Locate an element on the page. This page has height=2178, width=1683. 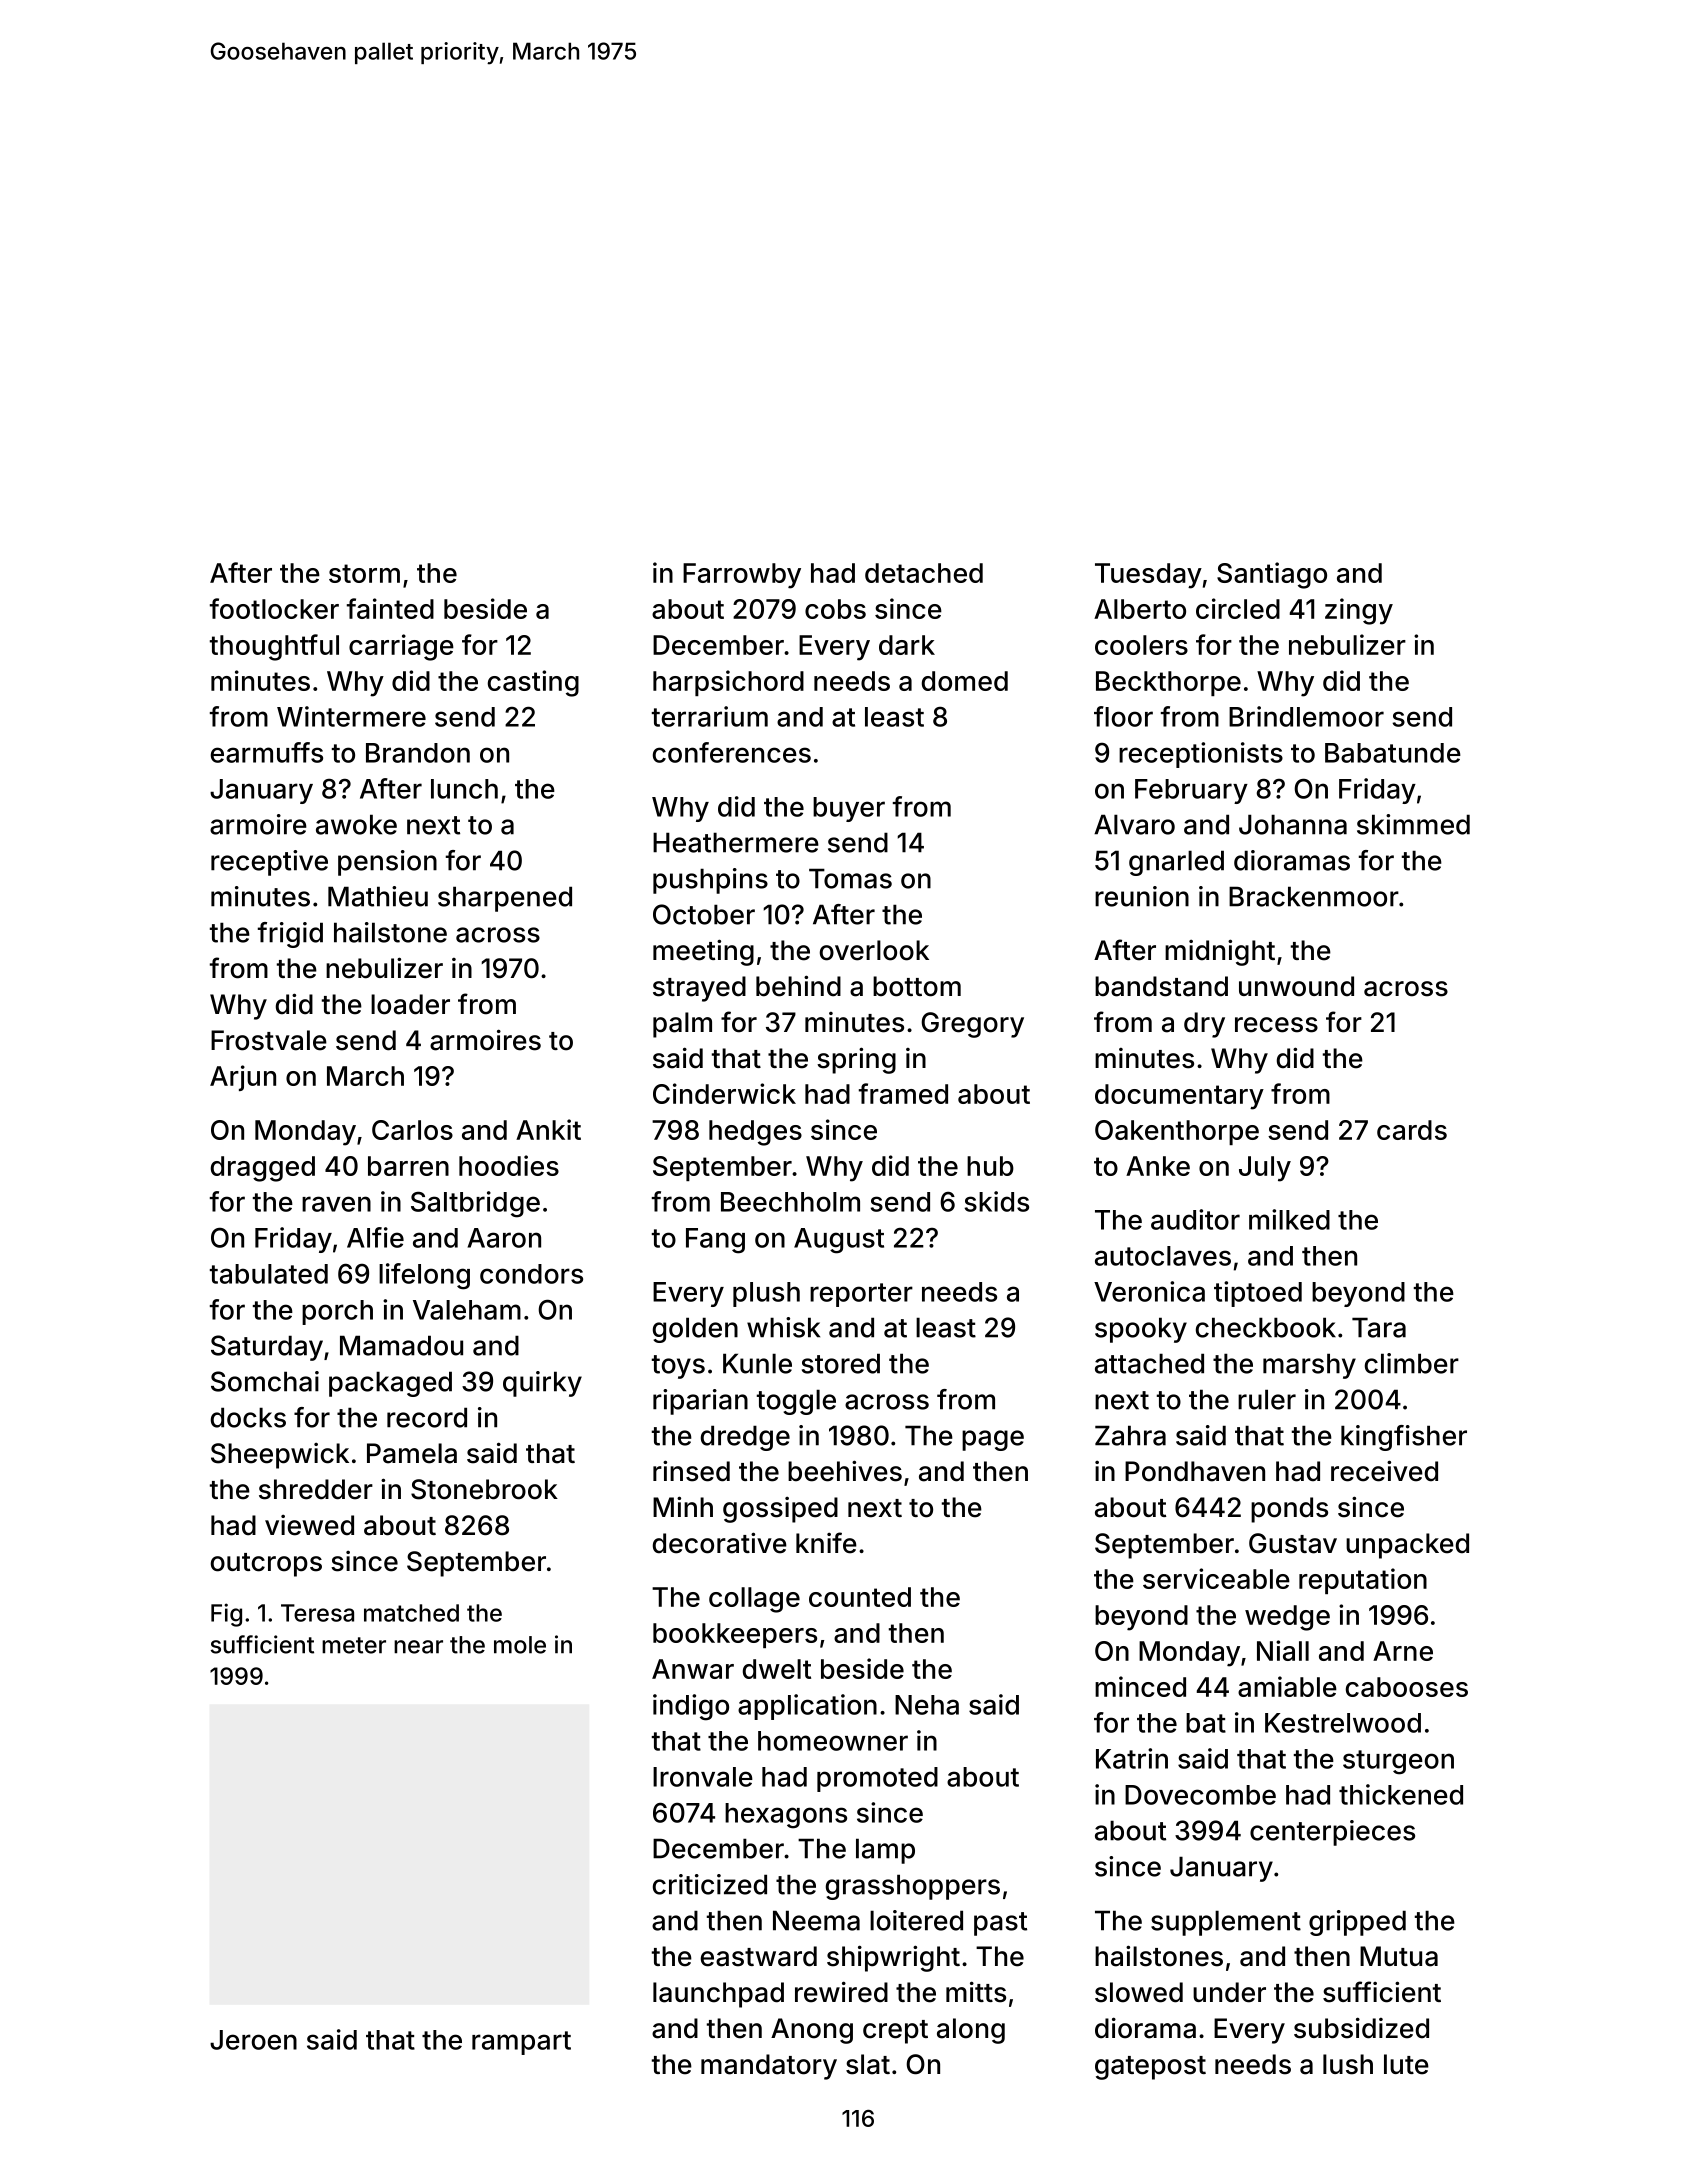
mole is located at coordinates (520, 1645).
